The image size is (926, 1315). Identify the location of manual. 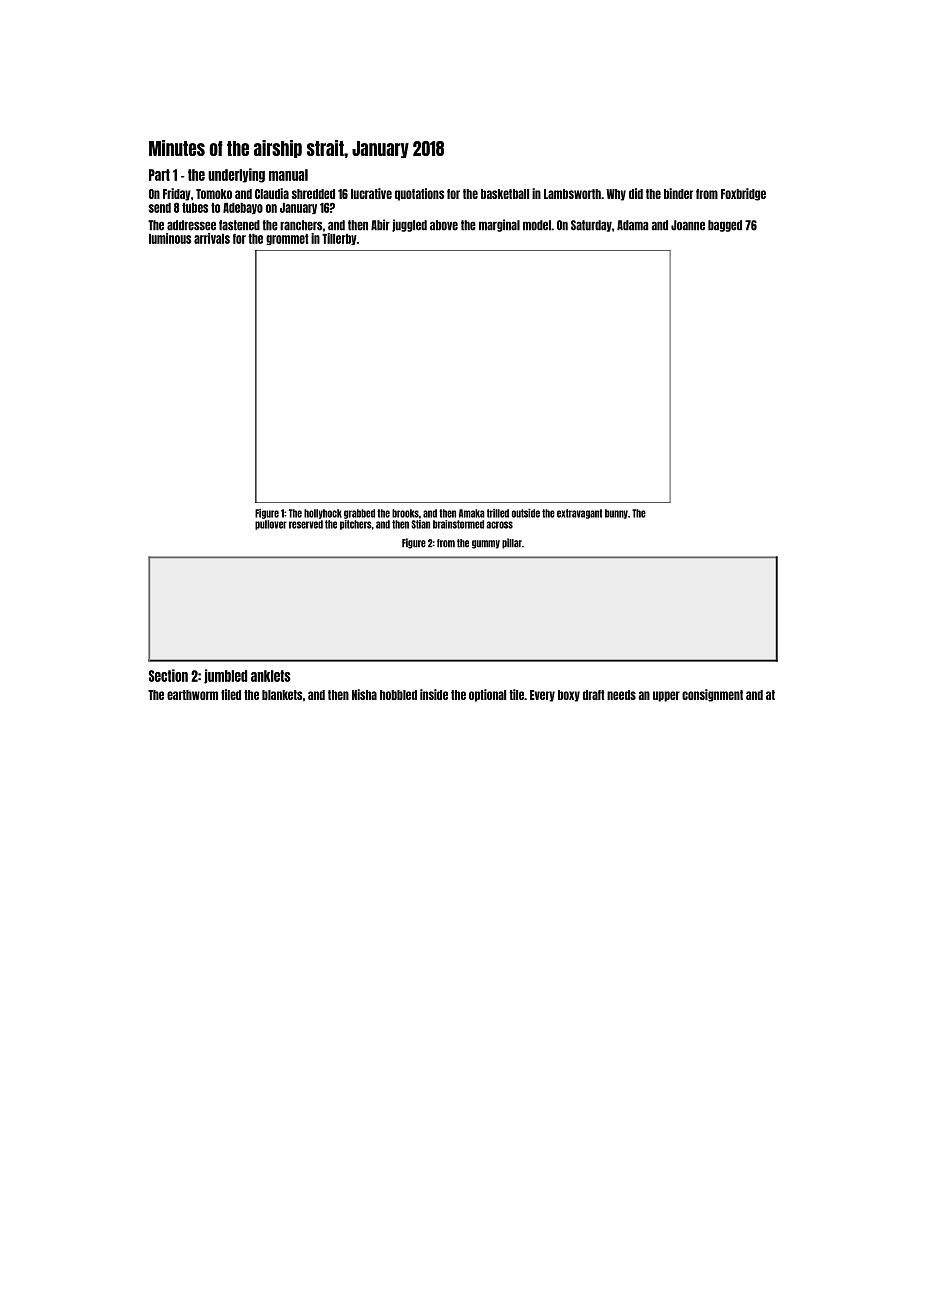
(288, 175).
